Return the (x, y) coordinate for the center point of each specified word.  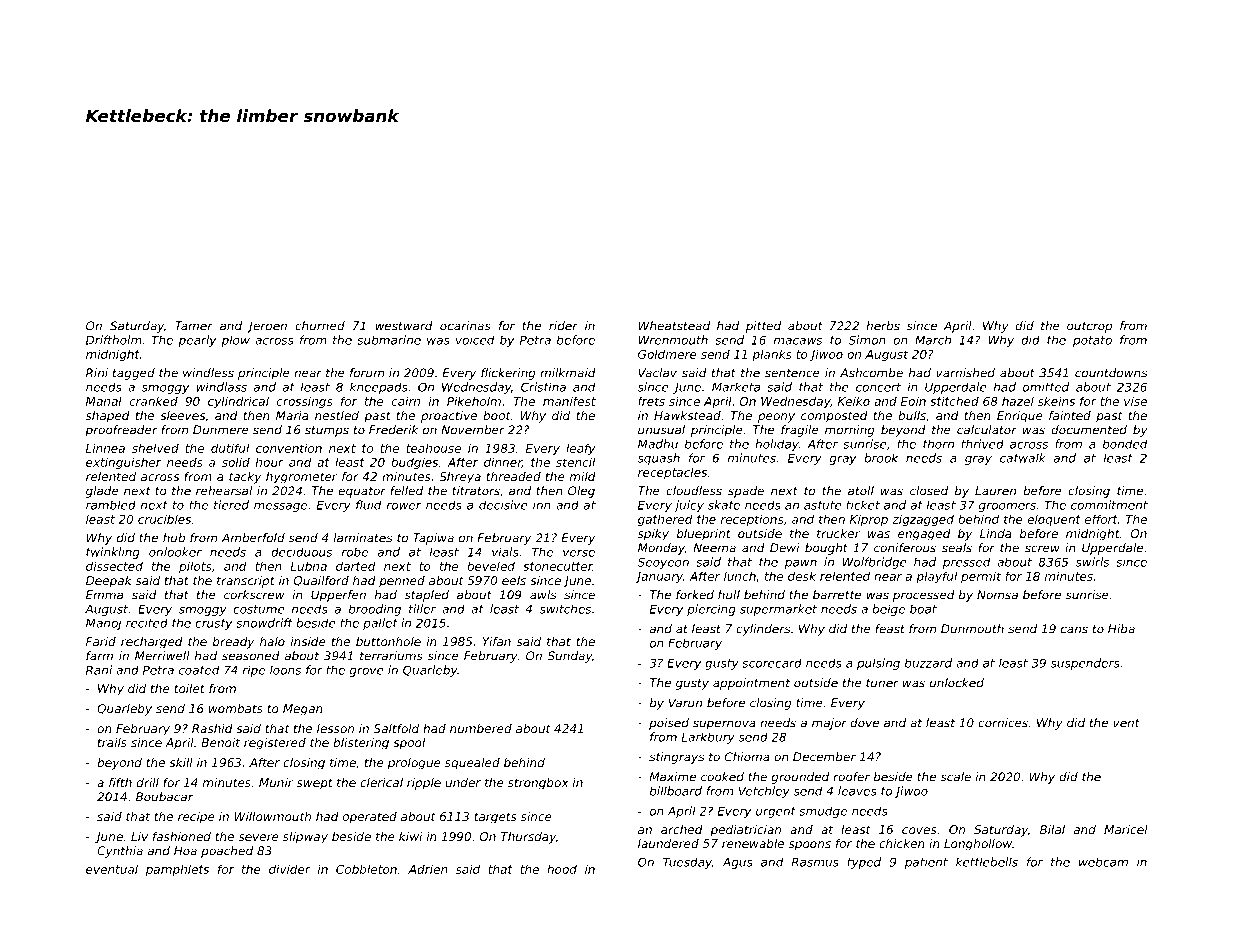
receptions (752, 520)
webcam (1103, 862)
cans (1074, 630)
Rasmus (815, 862)
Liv (139, 836)
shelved (155, 448)
